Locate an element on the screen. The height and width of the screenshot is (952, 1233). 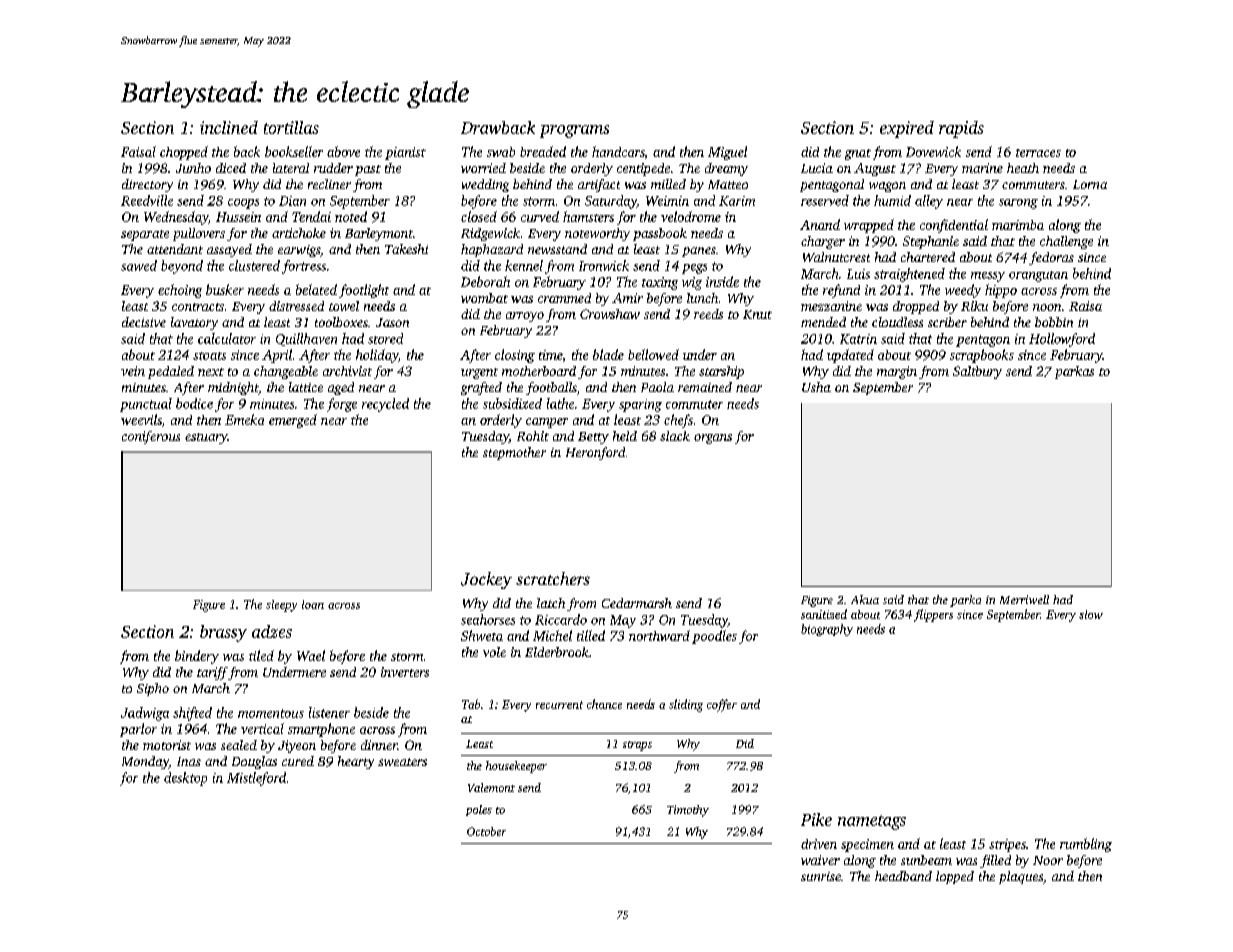
Saltbury is located at coordinates (977, 372).
